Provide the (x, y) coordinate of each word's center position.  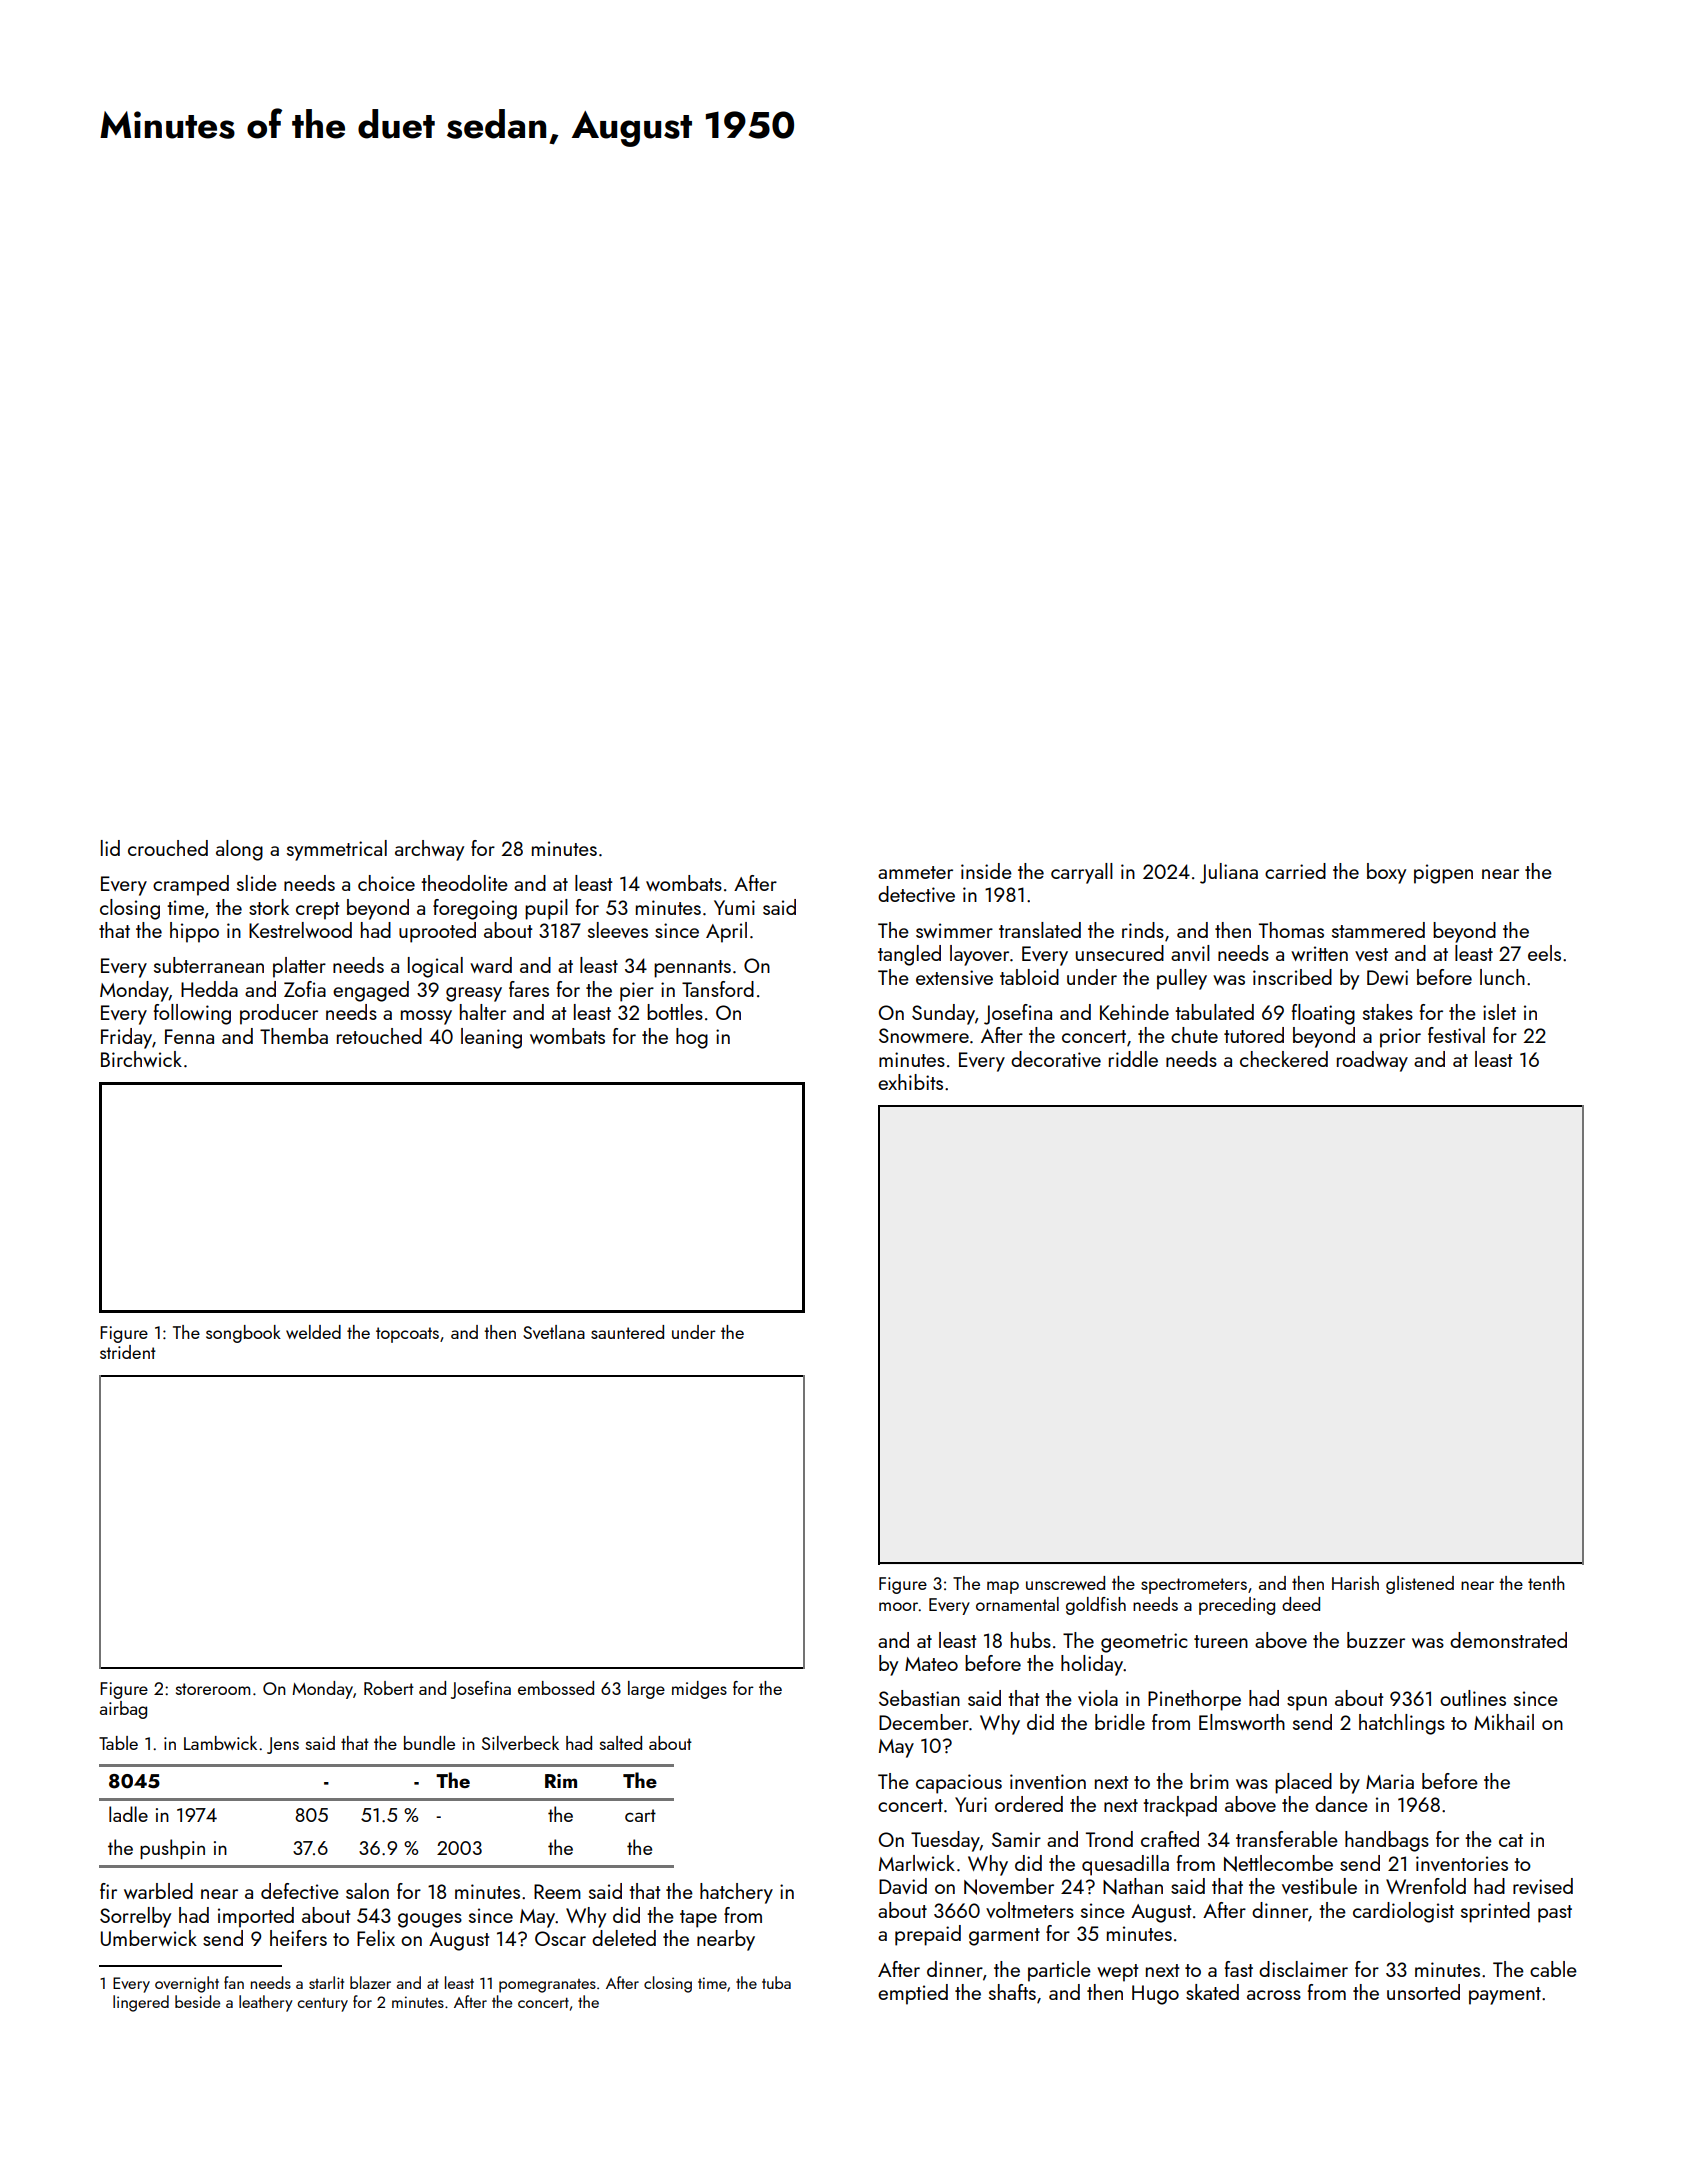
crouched (168, 848)
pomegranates (547, 1986)
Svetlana (554, 1332)
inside (986, 871)
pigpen (1443, 874)
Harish (1355, 1583)
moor (899, 1606)
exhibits (910, 1082)
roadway (1372, 1061)
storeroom (213, 1689)
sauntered (627, 1332)
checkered (1284, 1059)
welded (313, 1332)
